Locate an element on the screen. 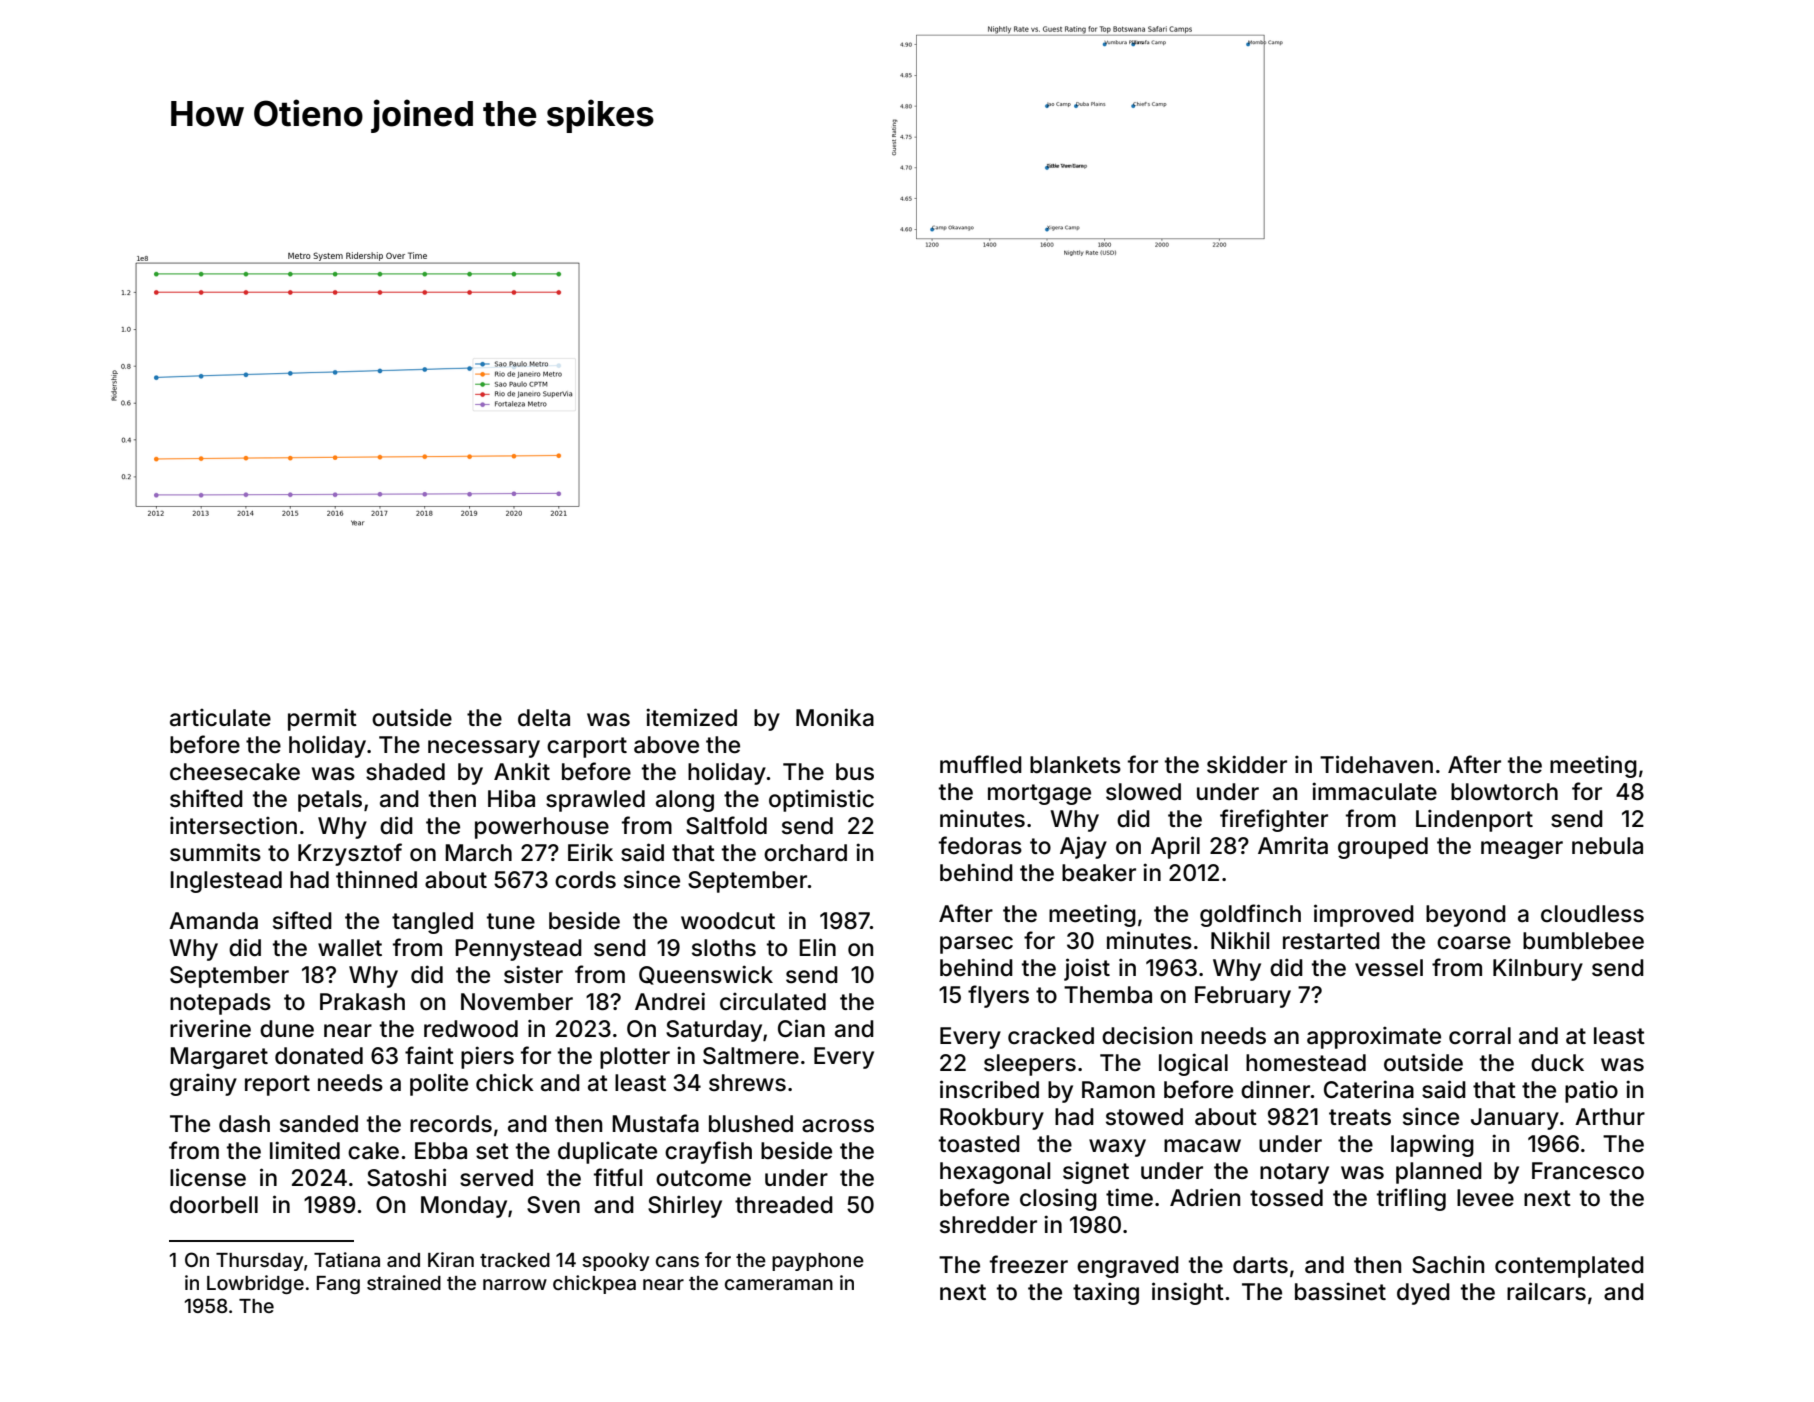 This screenshot has width=1814, height=1402. meager is located at coordinates (1522, 850).
